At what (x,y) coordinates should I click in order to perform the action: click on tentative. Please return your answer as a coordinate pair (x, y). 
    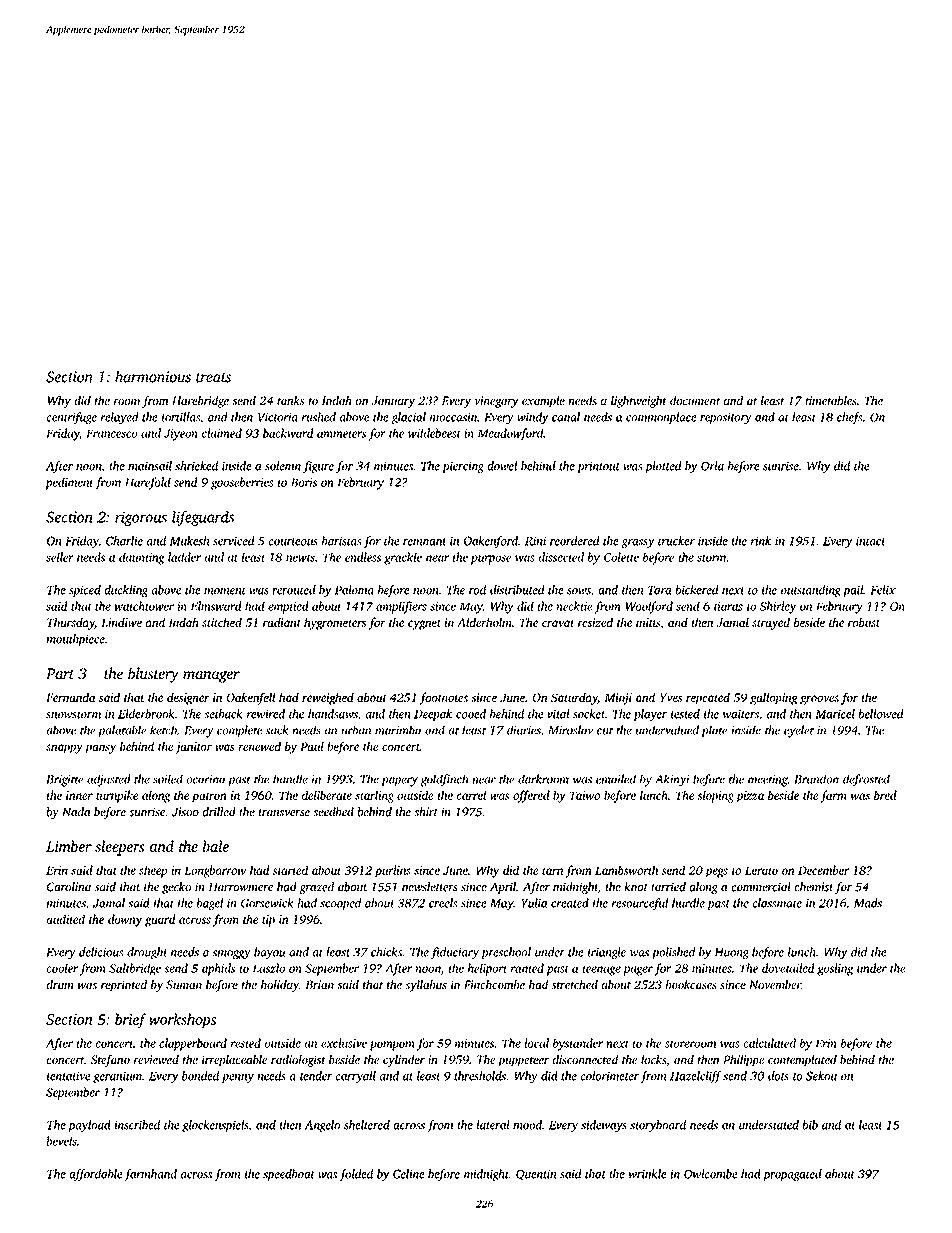
    Looking at the image, I should click on (68, 1076).
